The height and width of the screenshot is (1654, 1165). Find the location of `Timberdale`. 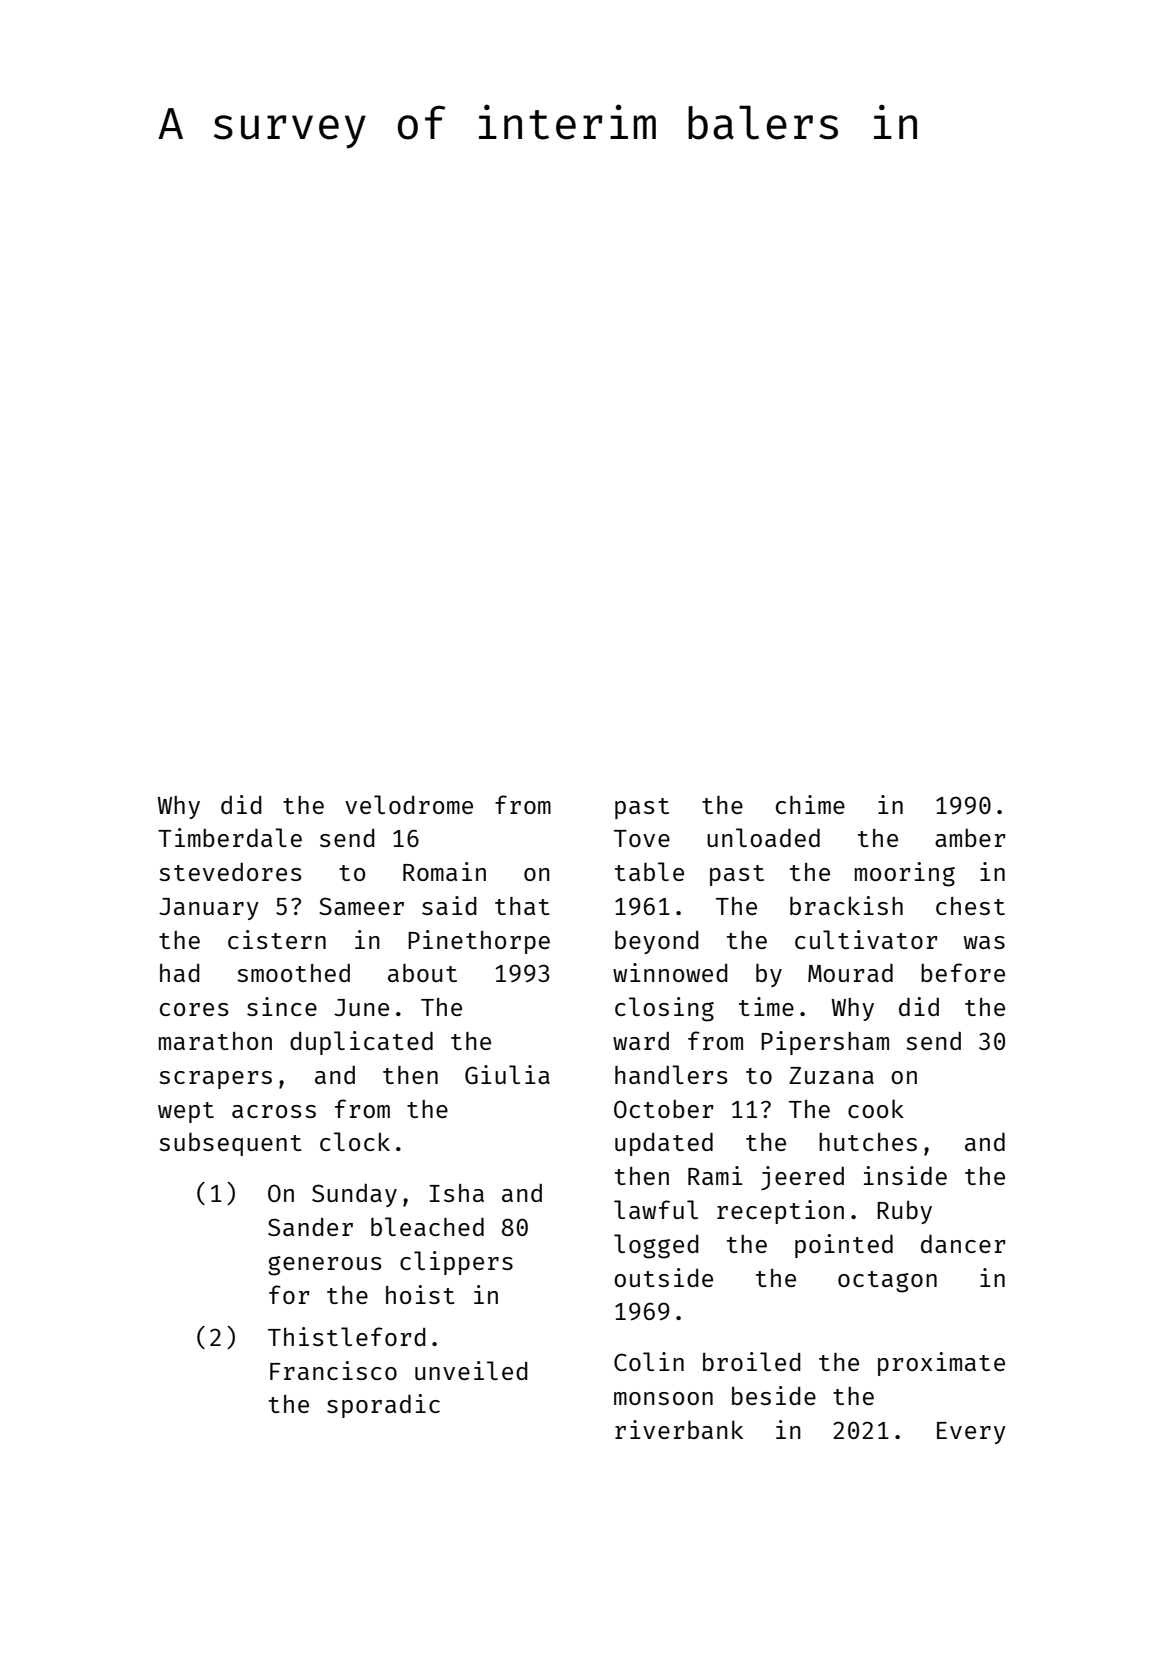

Timberdale is located at coordinates (230, 837).
